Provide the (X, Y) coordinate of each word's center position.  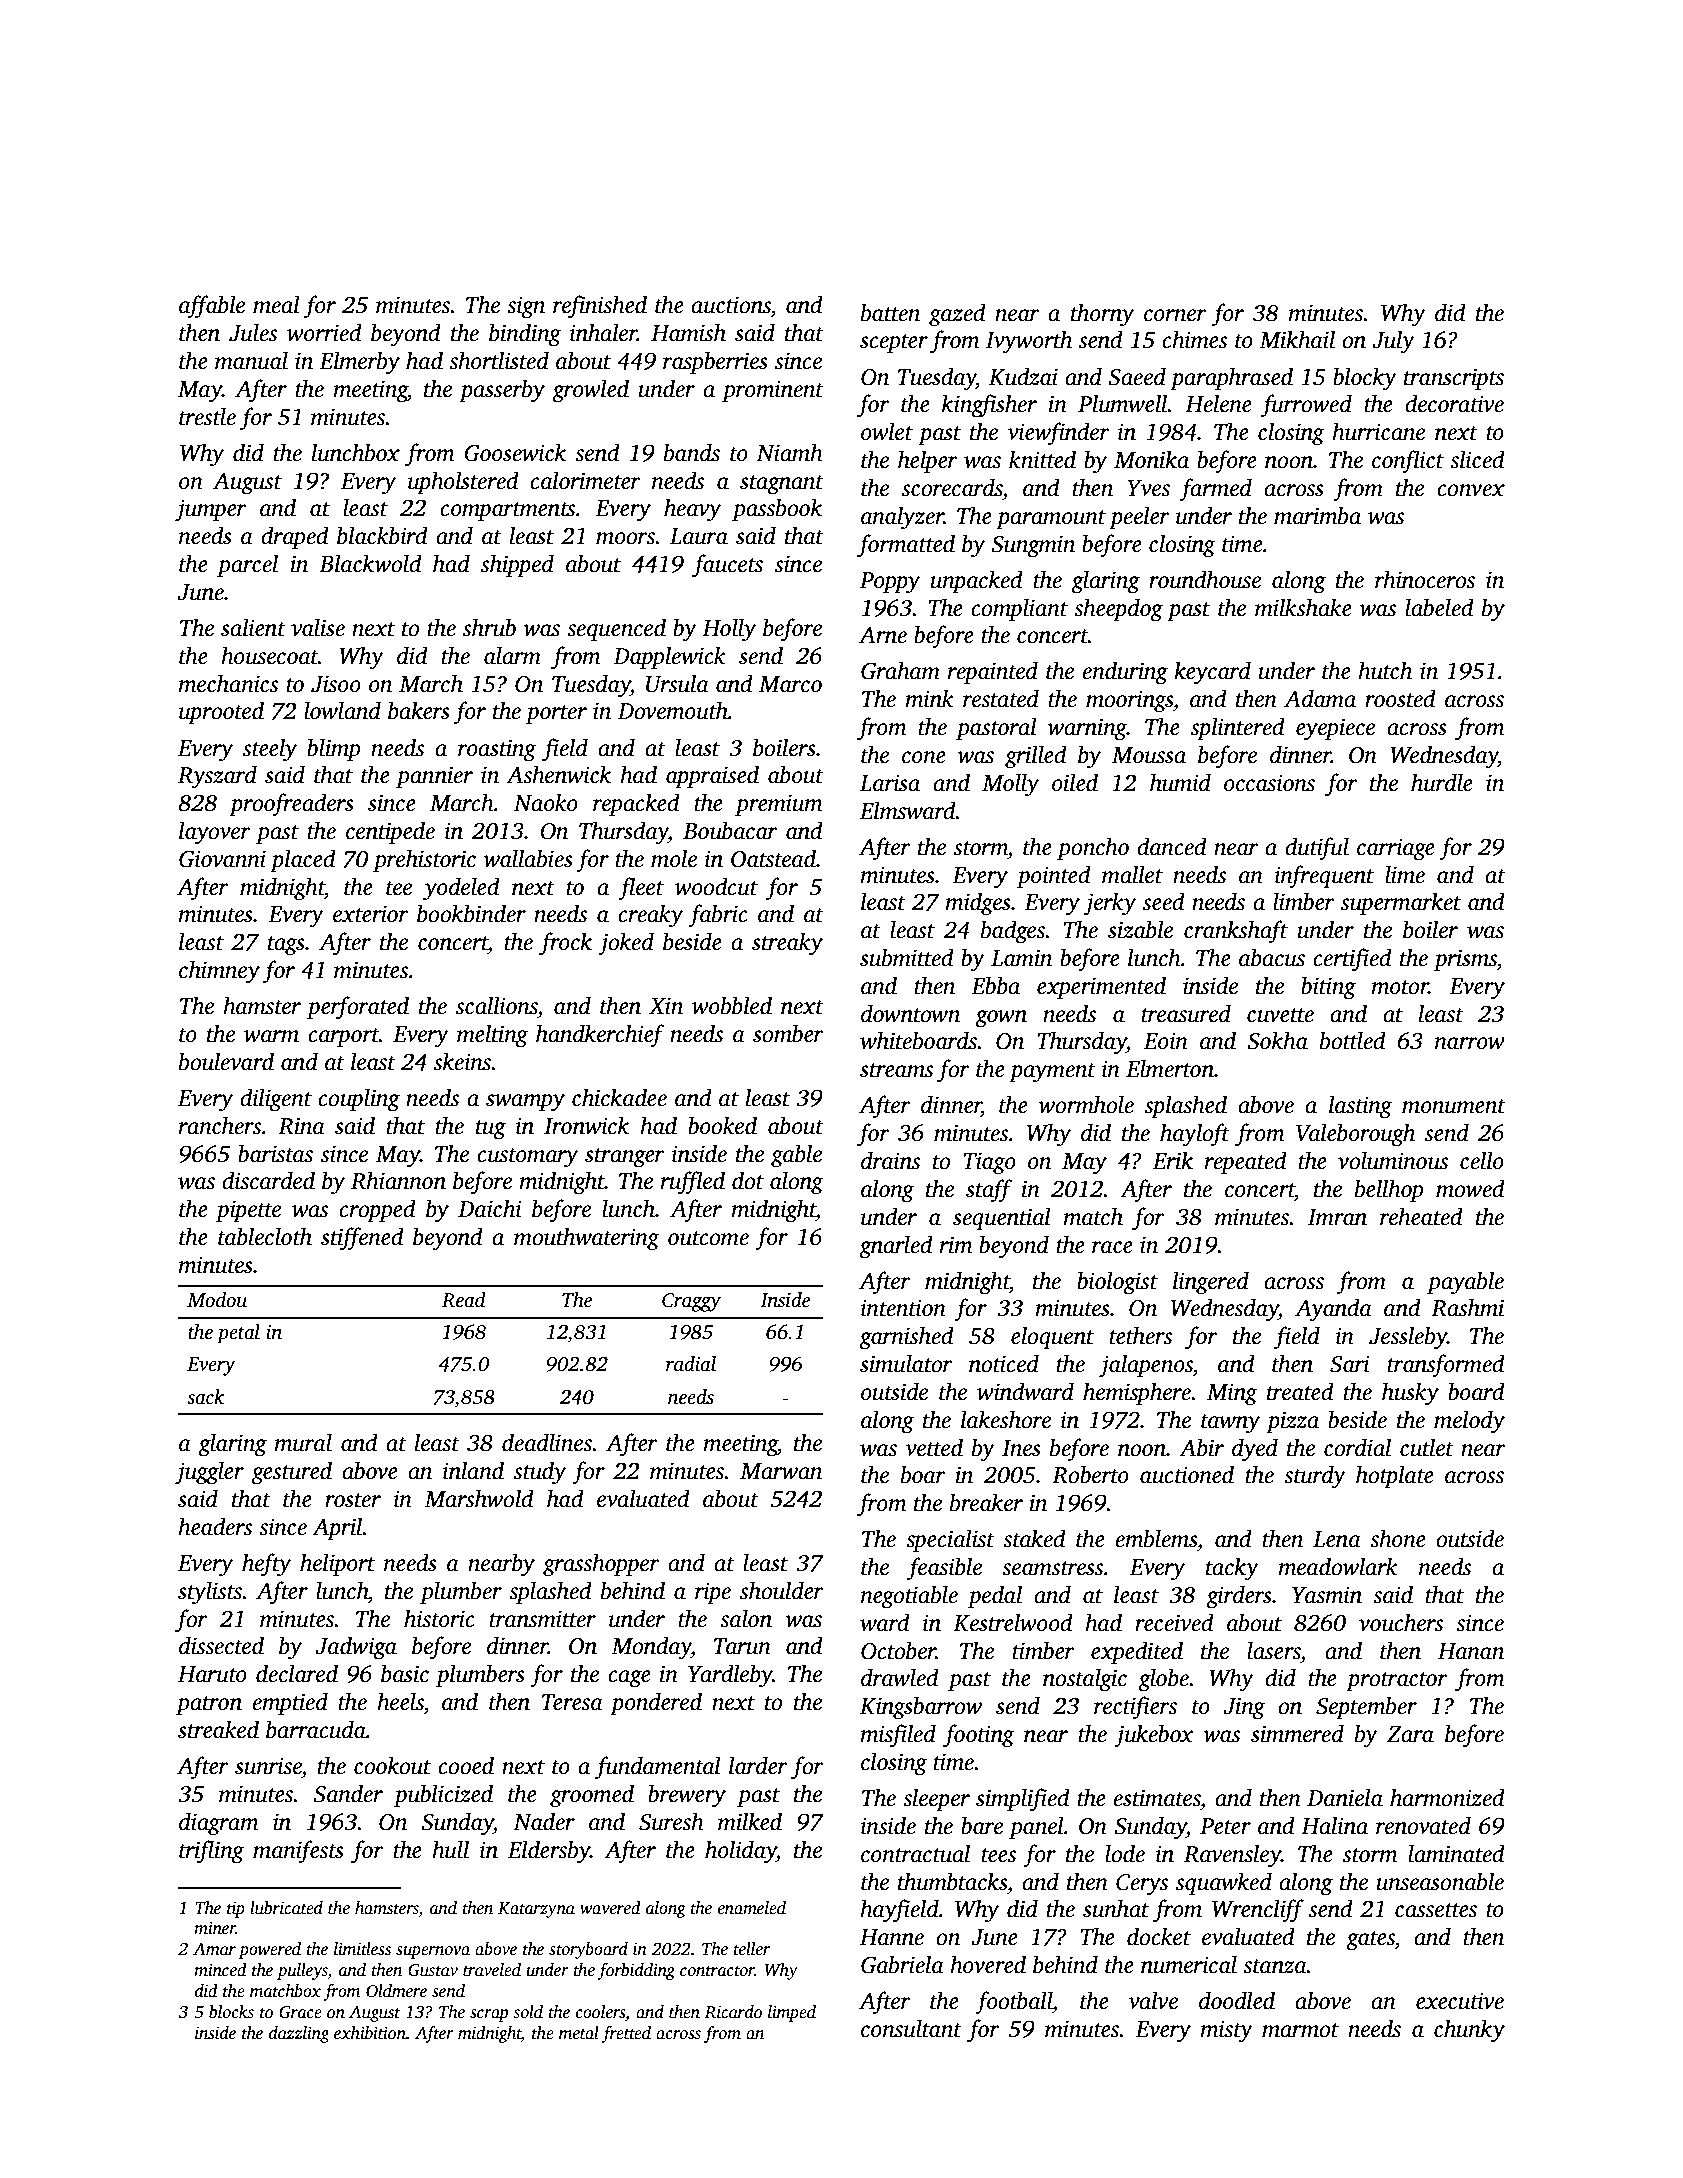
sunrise (268, 1766)
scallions (497, 1005)
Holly (729, 630)
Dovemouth (673, 710)
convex (1471, 490)
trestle (207, 416)
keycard (1212, 673)
